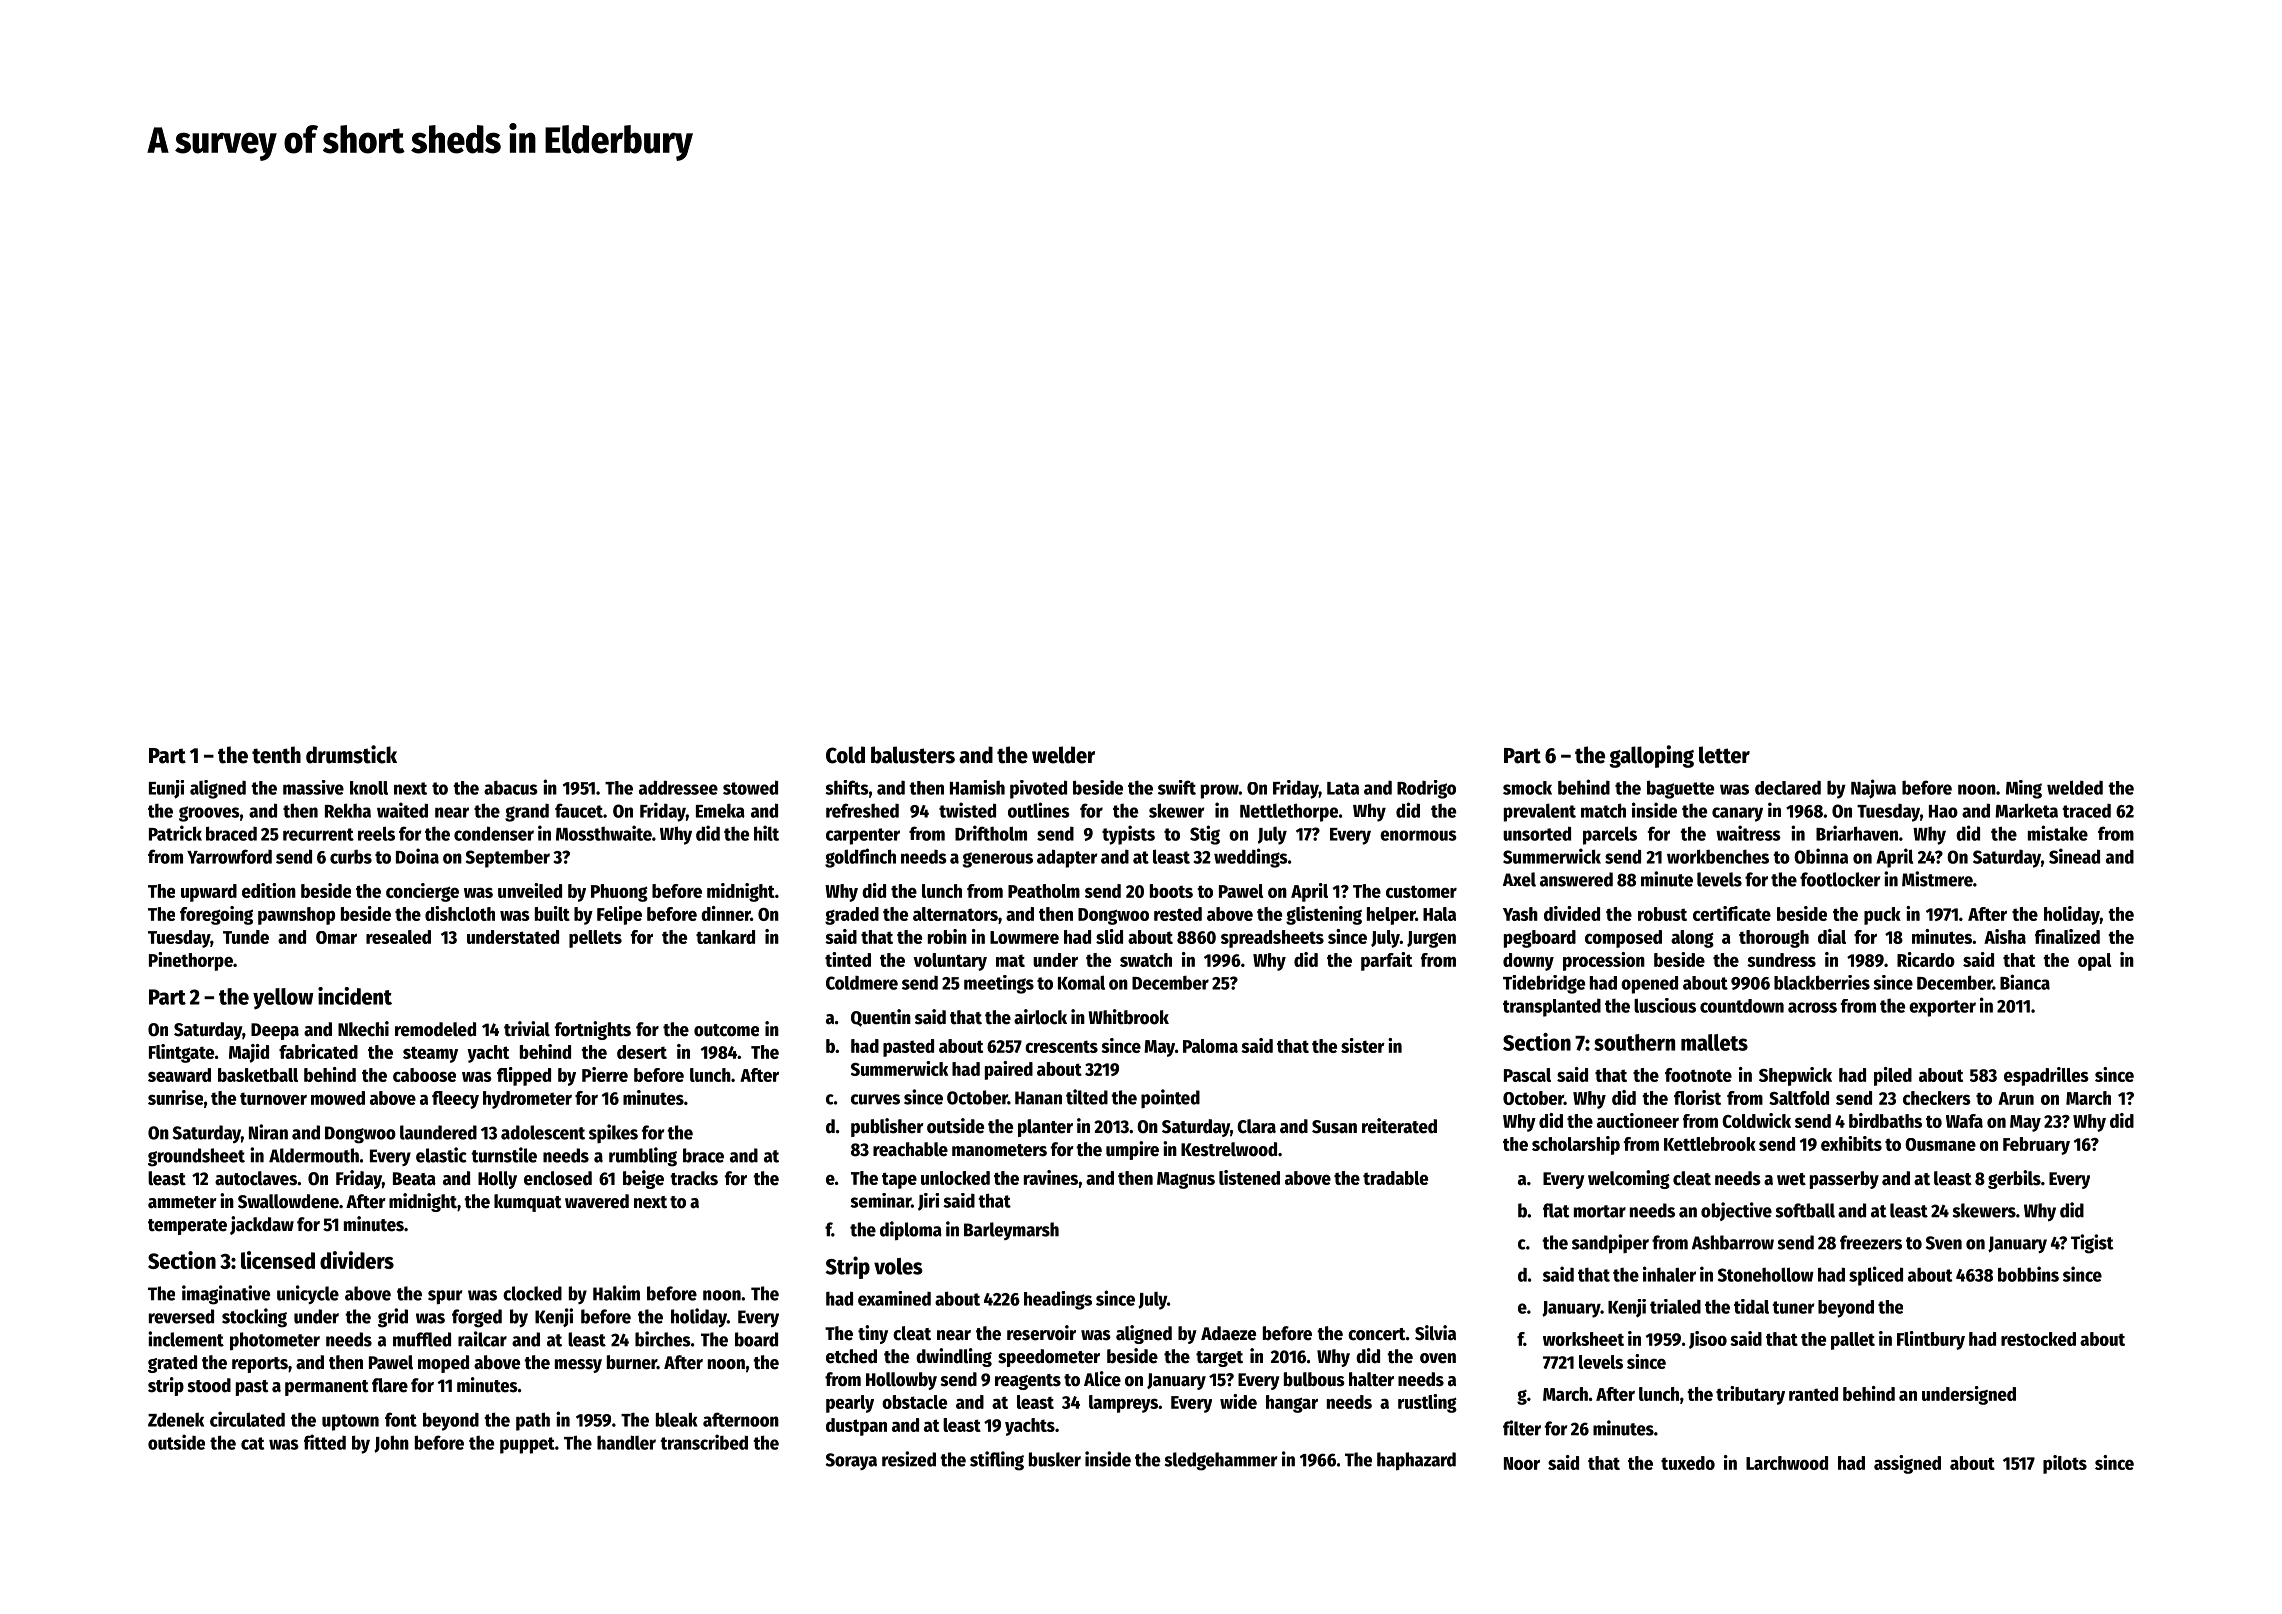  I want to click on welder, so click(1063, 755).
